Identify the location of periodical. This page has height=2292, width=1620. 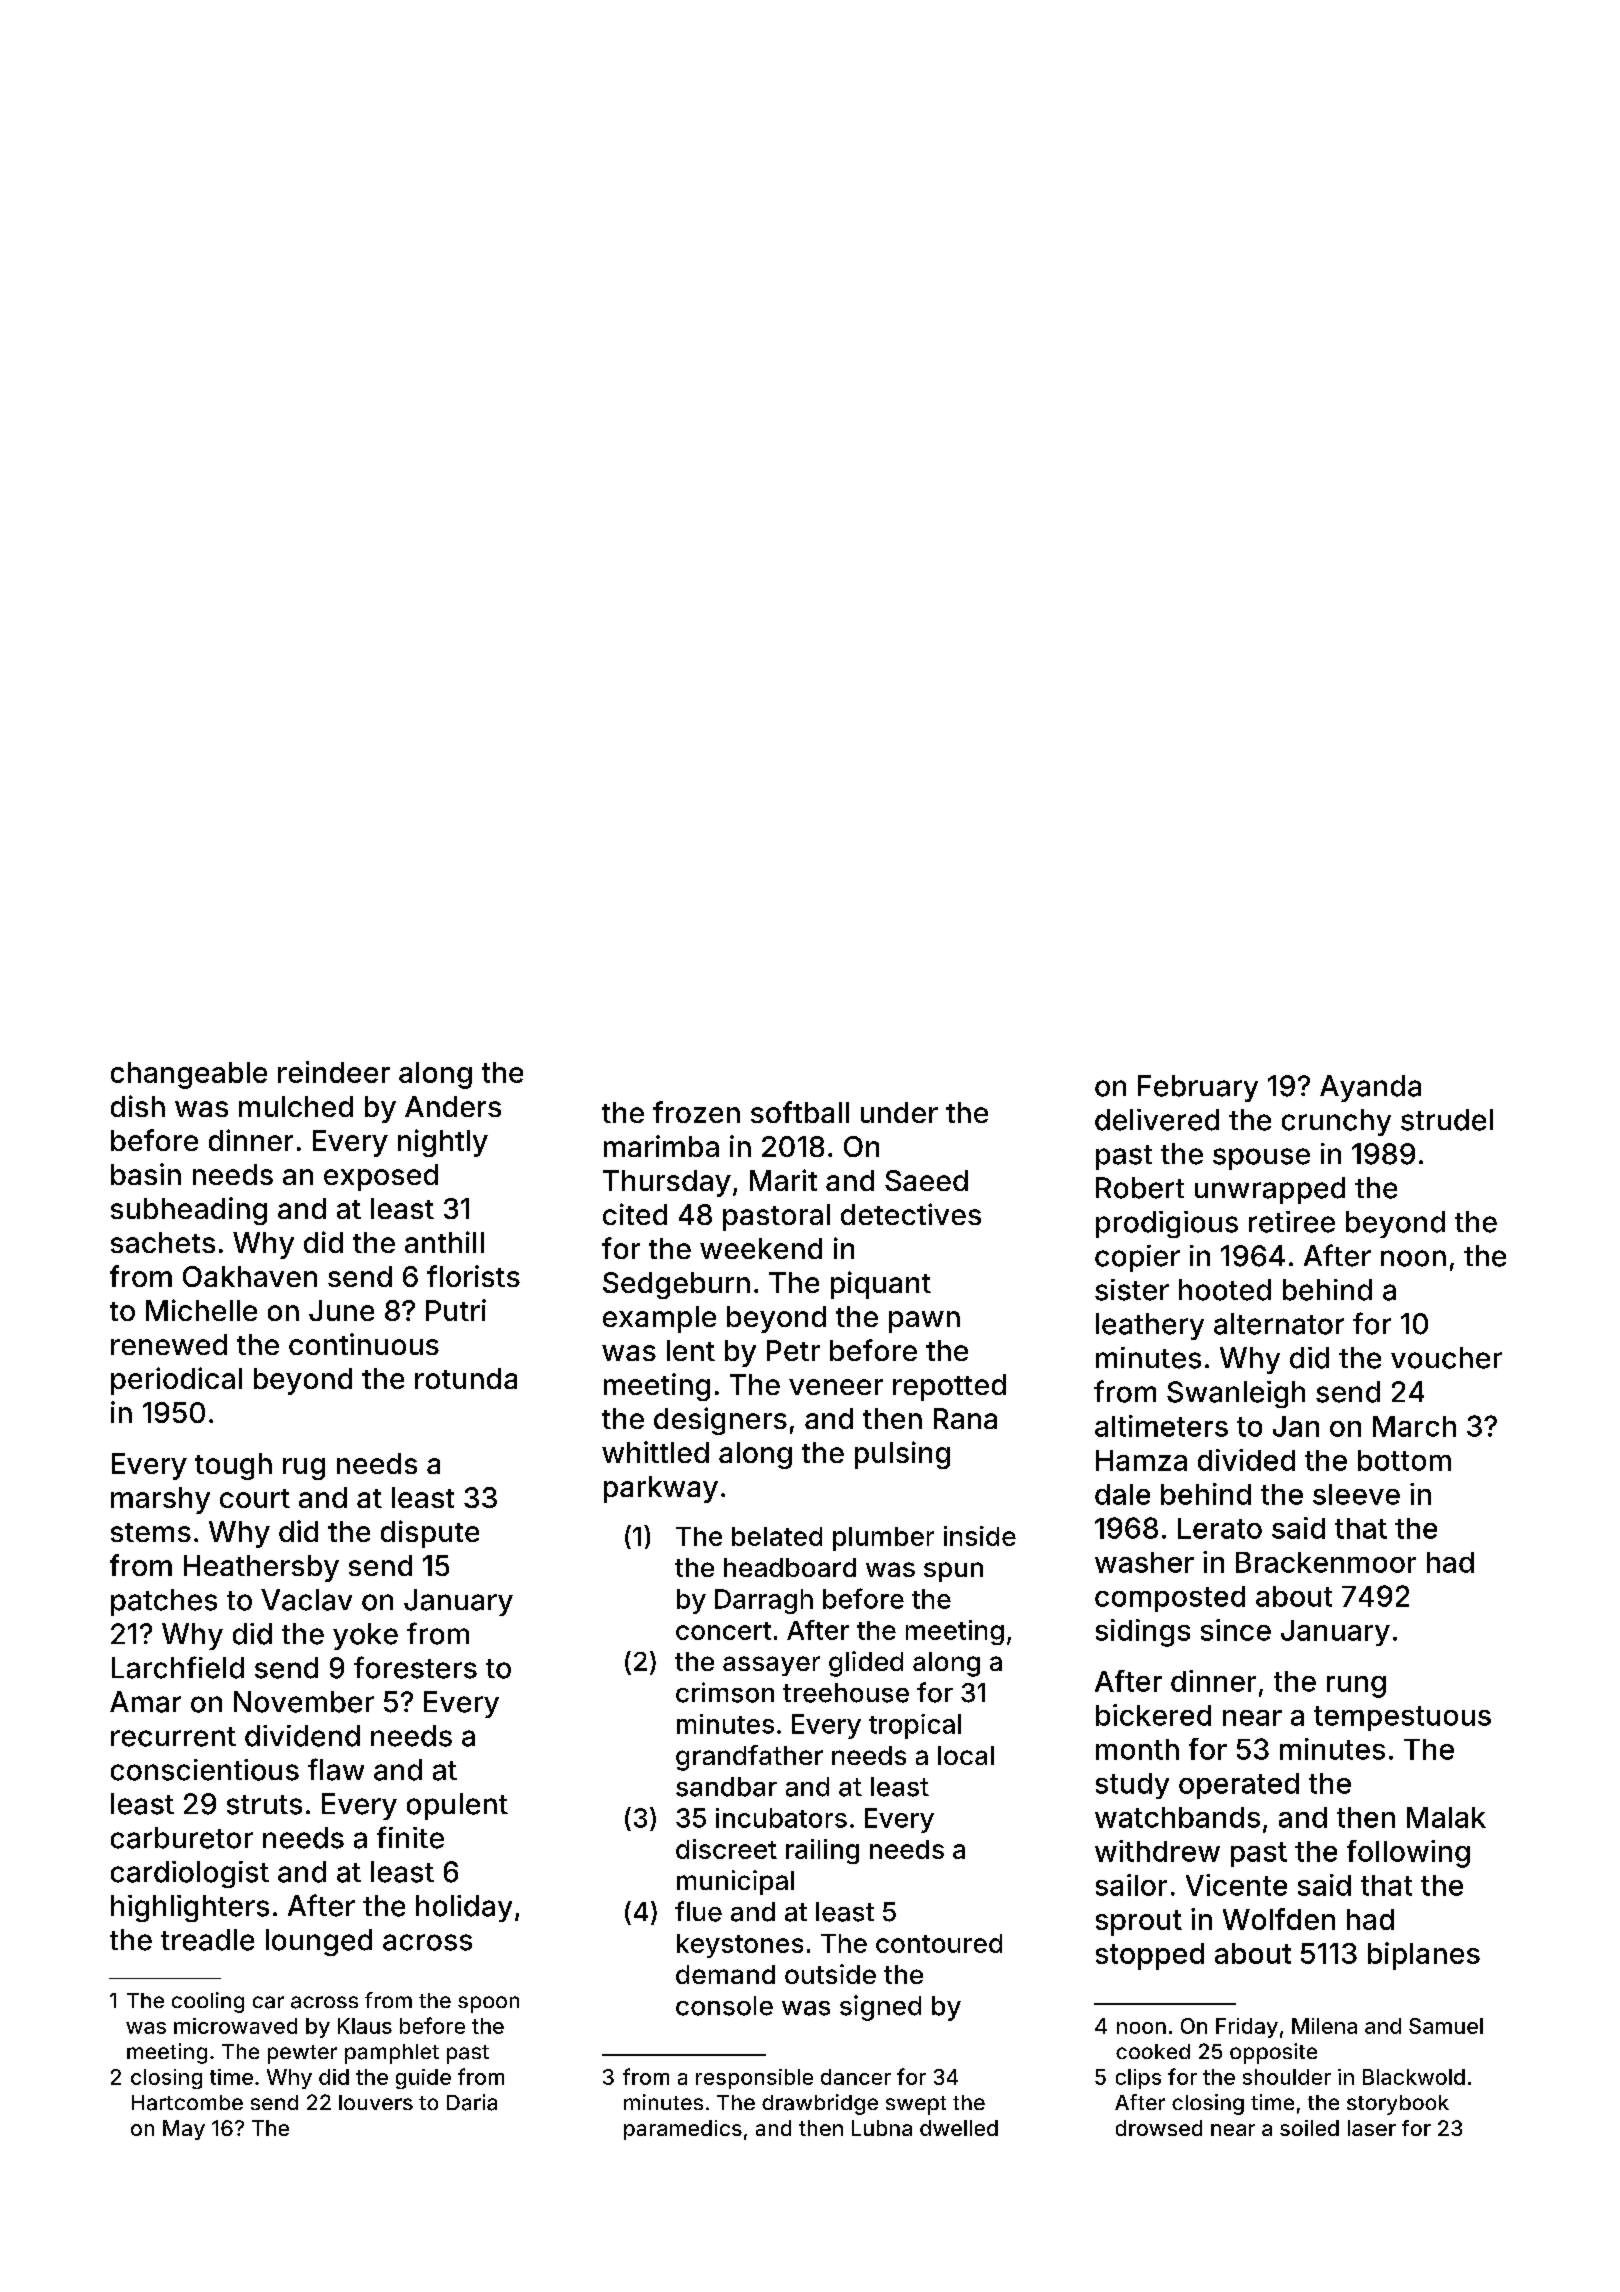
(176, 1381).
